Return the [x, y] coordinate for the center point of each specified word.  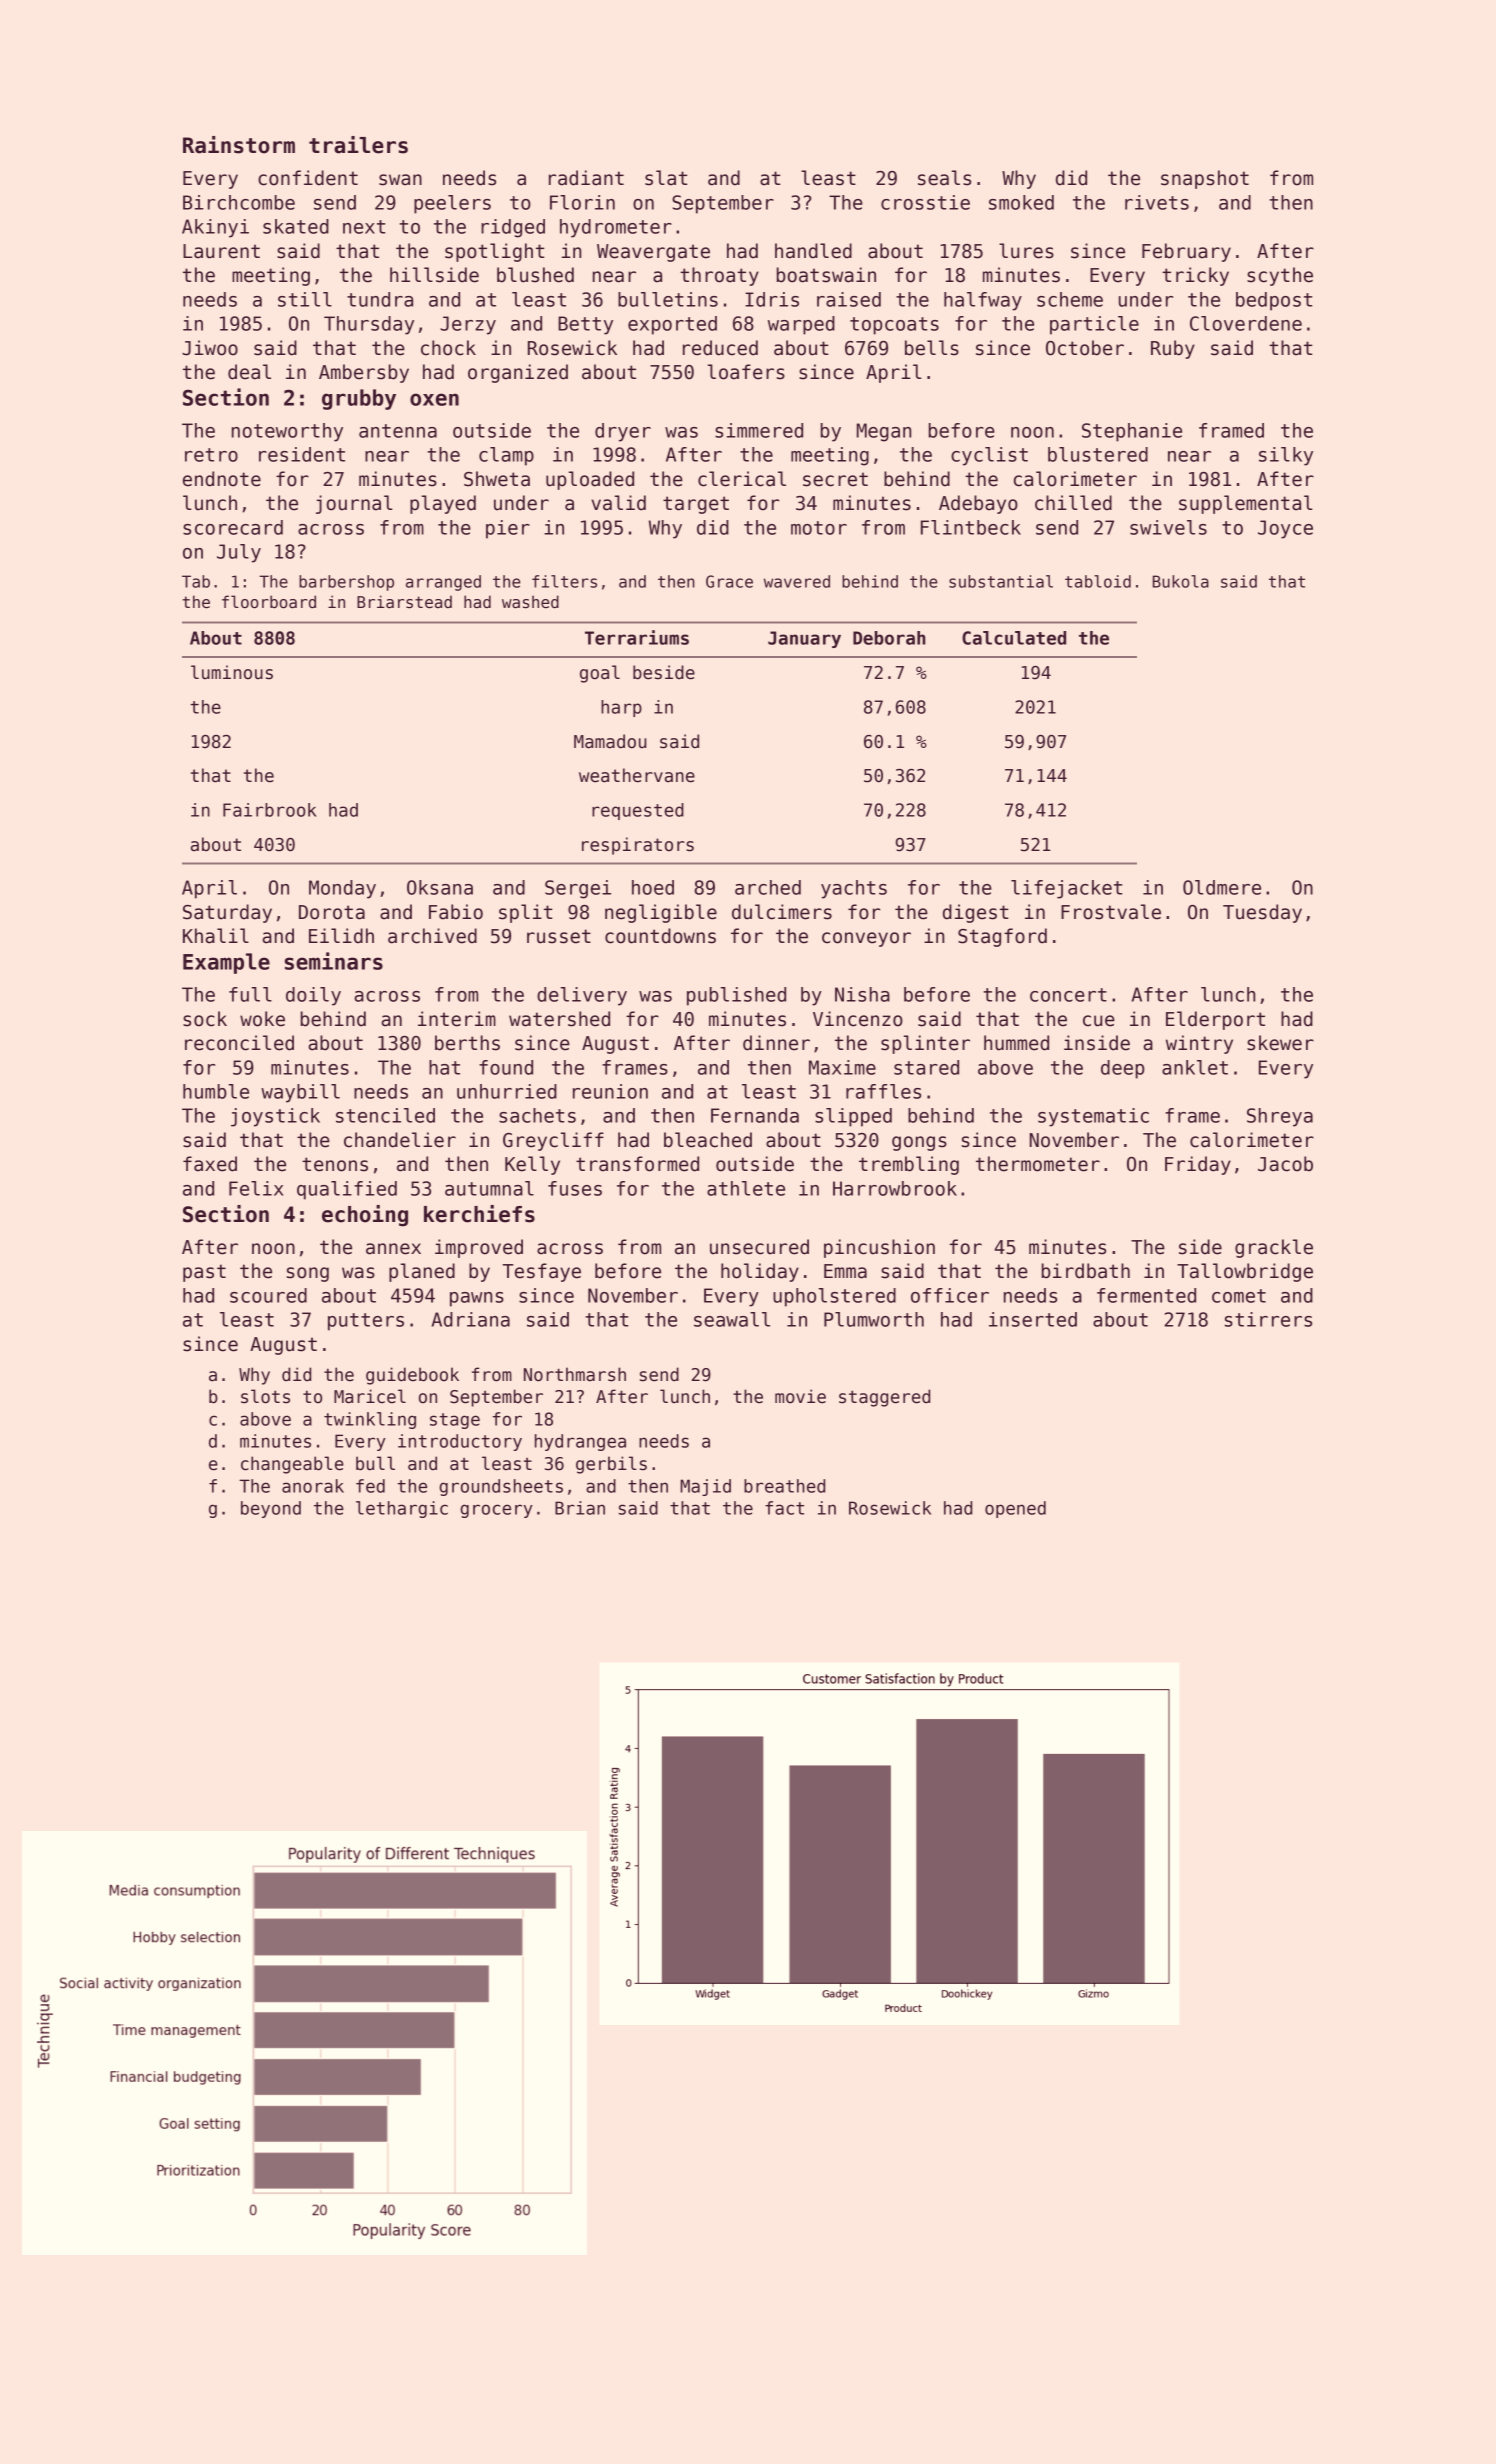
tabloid [1098, 581]
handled [813, 251]
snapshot [1205, 179]
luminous [232, 672]
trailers [358, 145]
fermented [1146, 1295]
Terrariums [637, 637]
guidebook [412, 1376]
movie [800, 1396]
